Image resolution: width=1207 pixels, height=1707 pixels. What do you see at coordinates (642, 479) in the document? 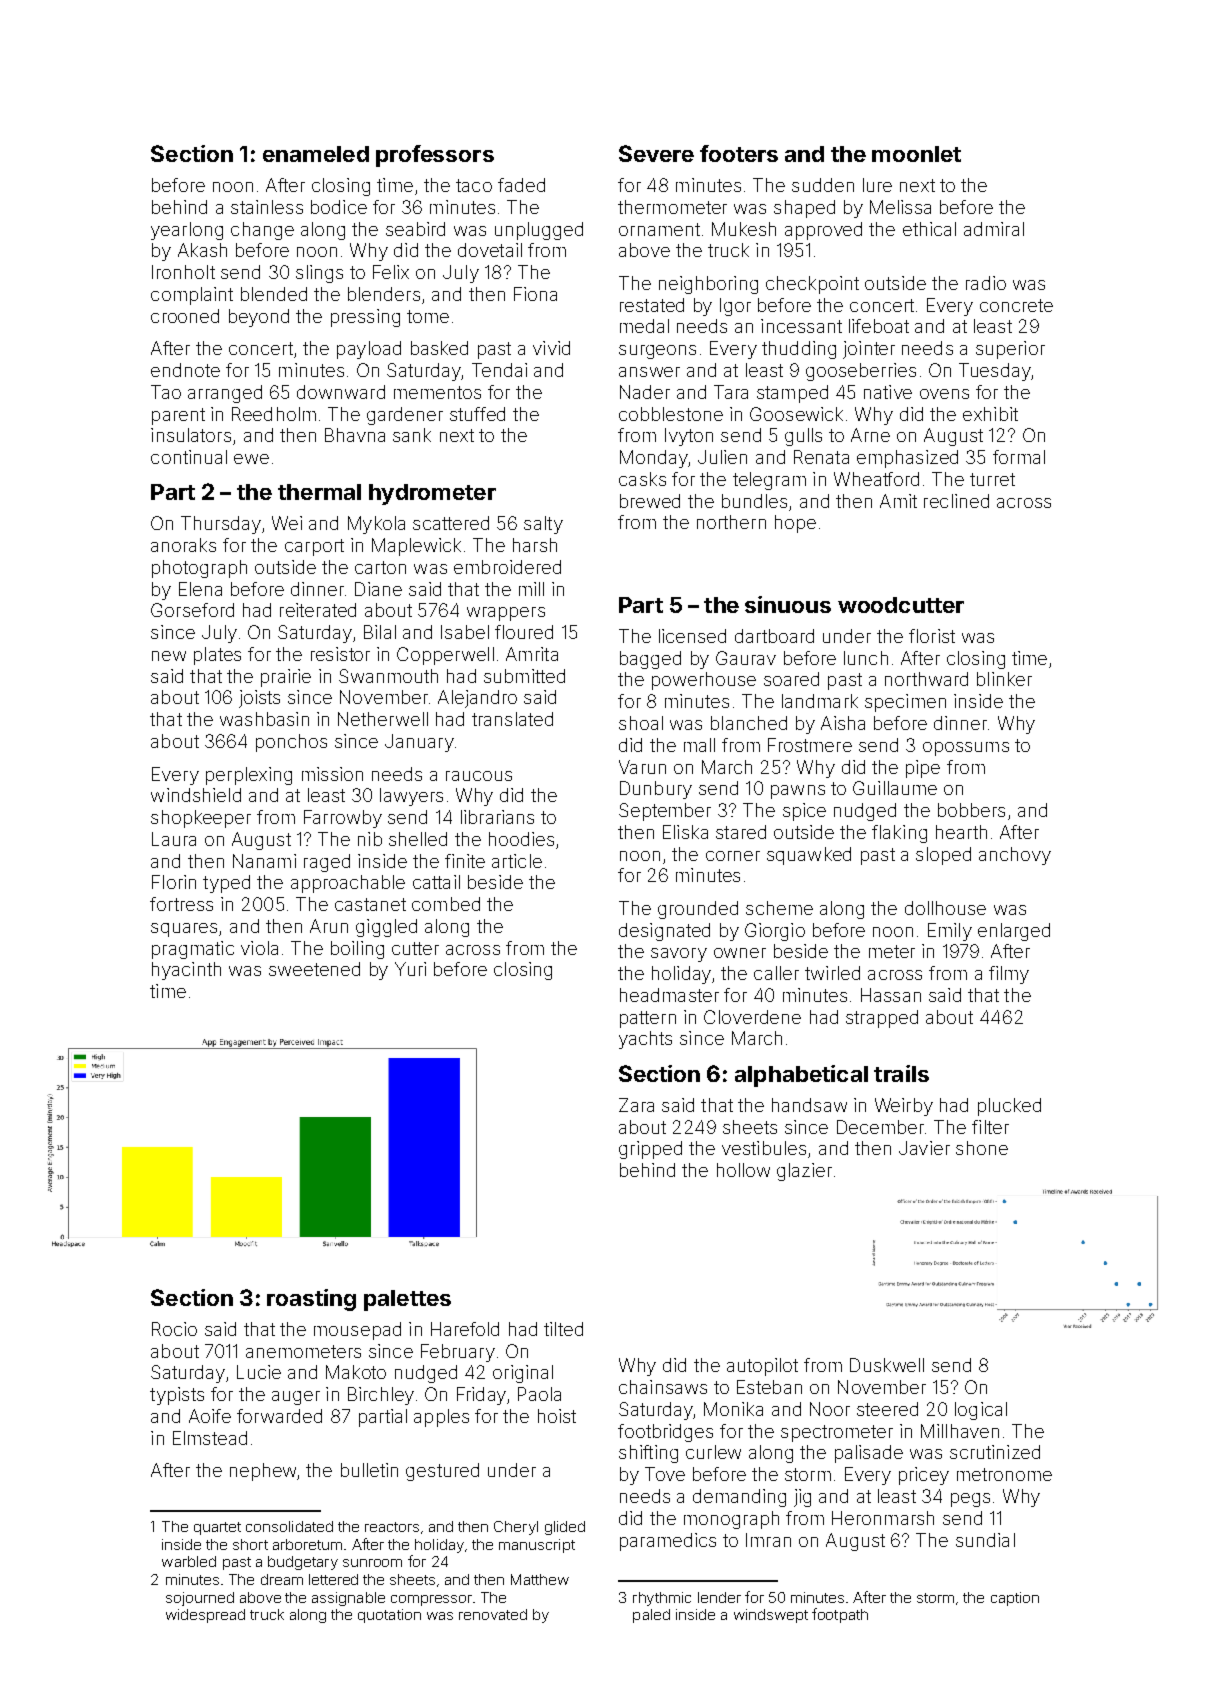
I see `casks` at bounding box center [642, 479].
